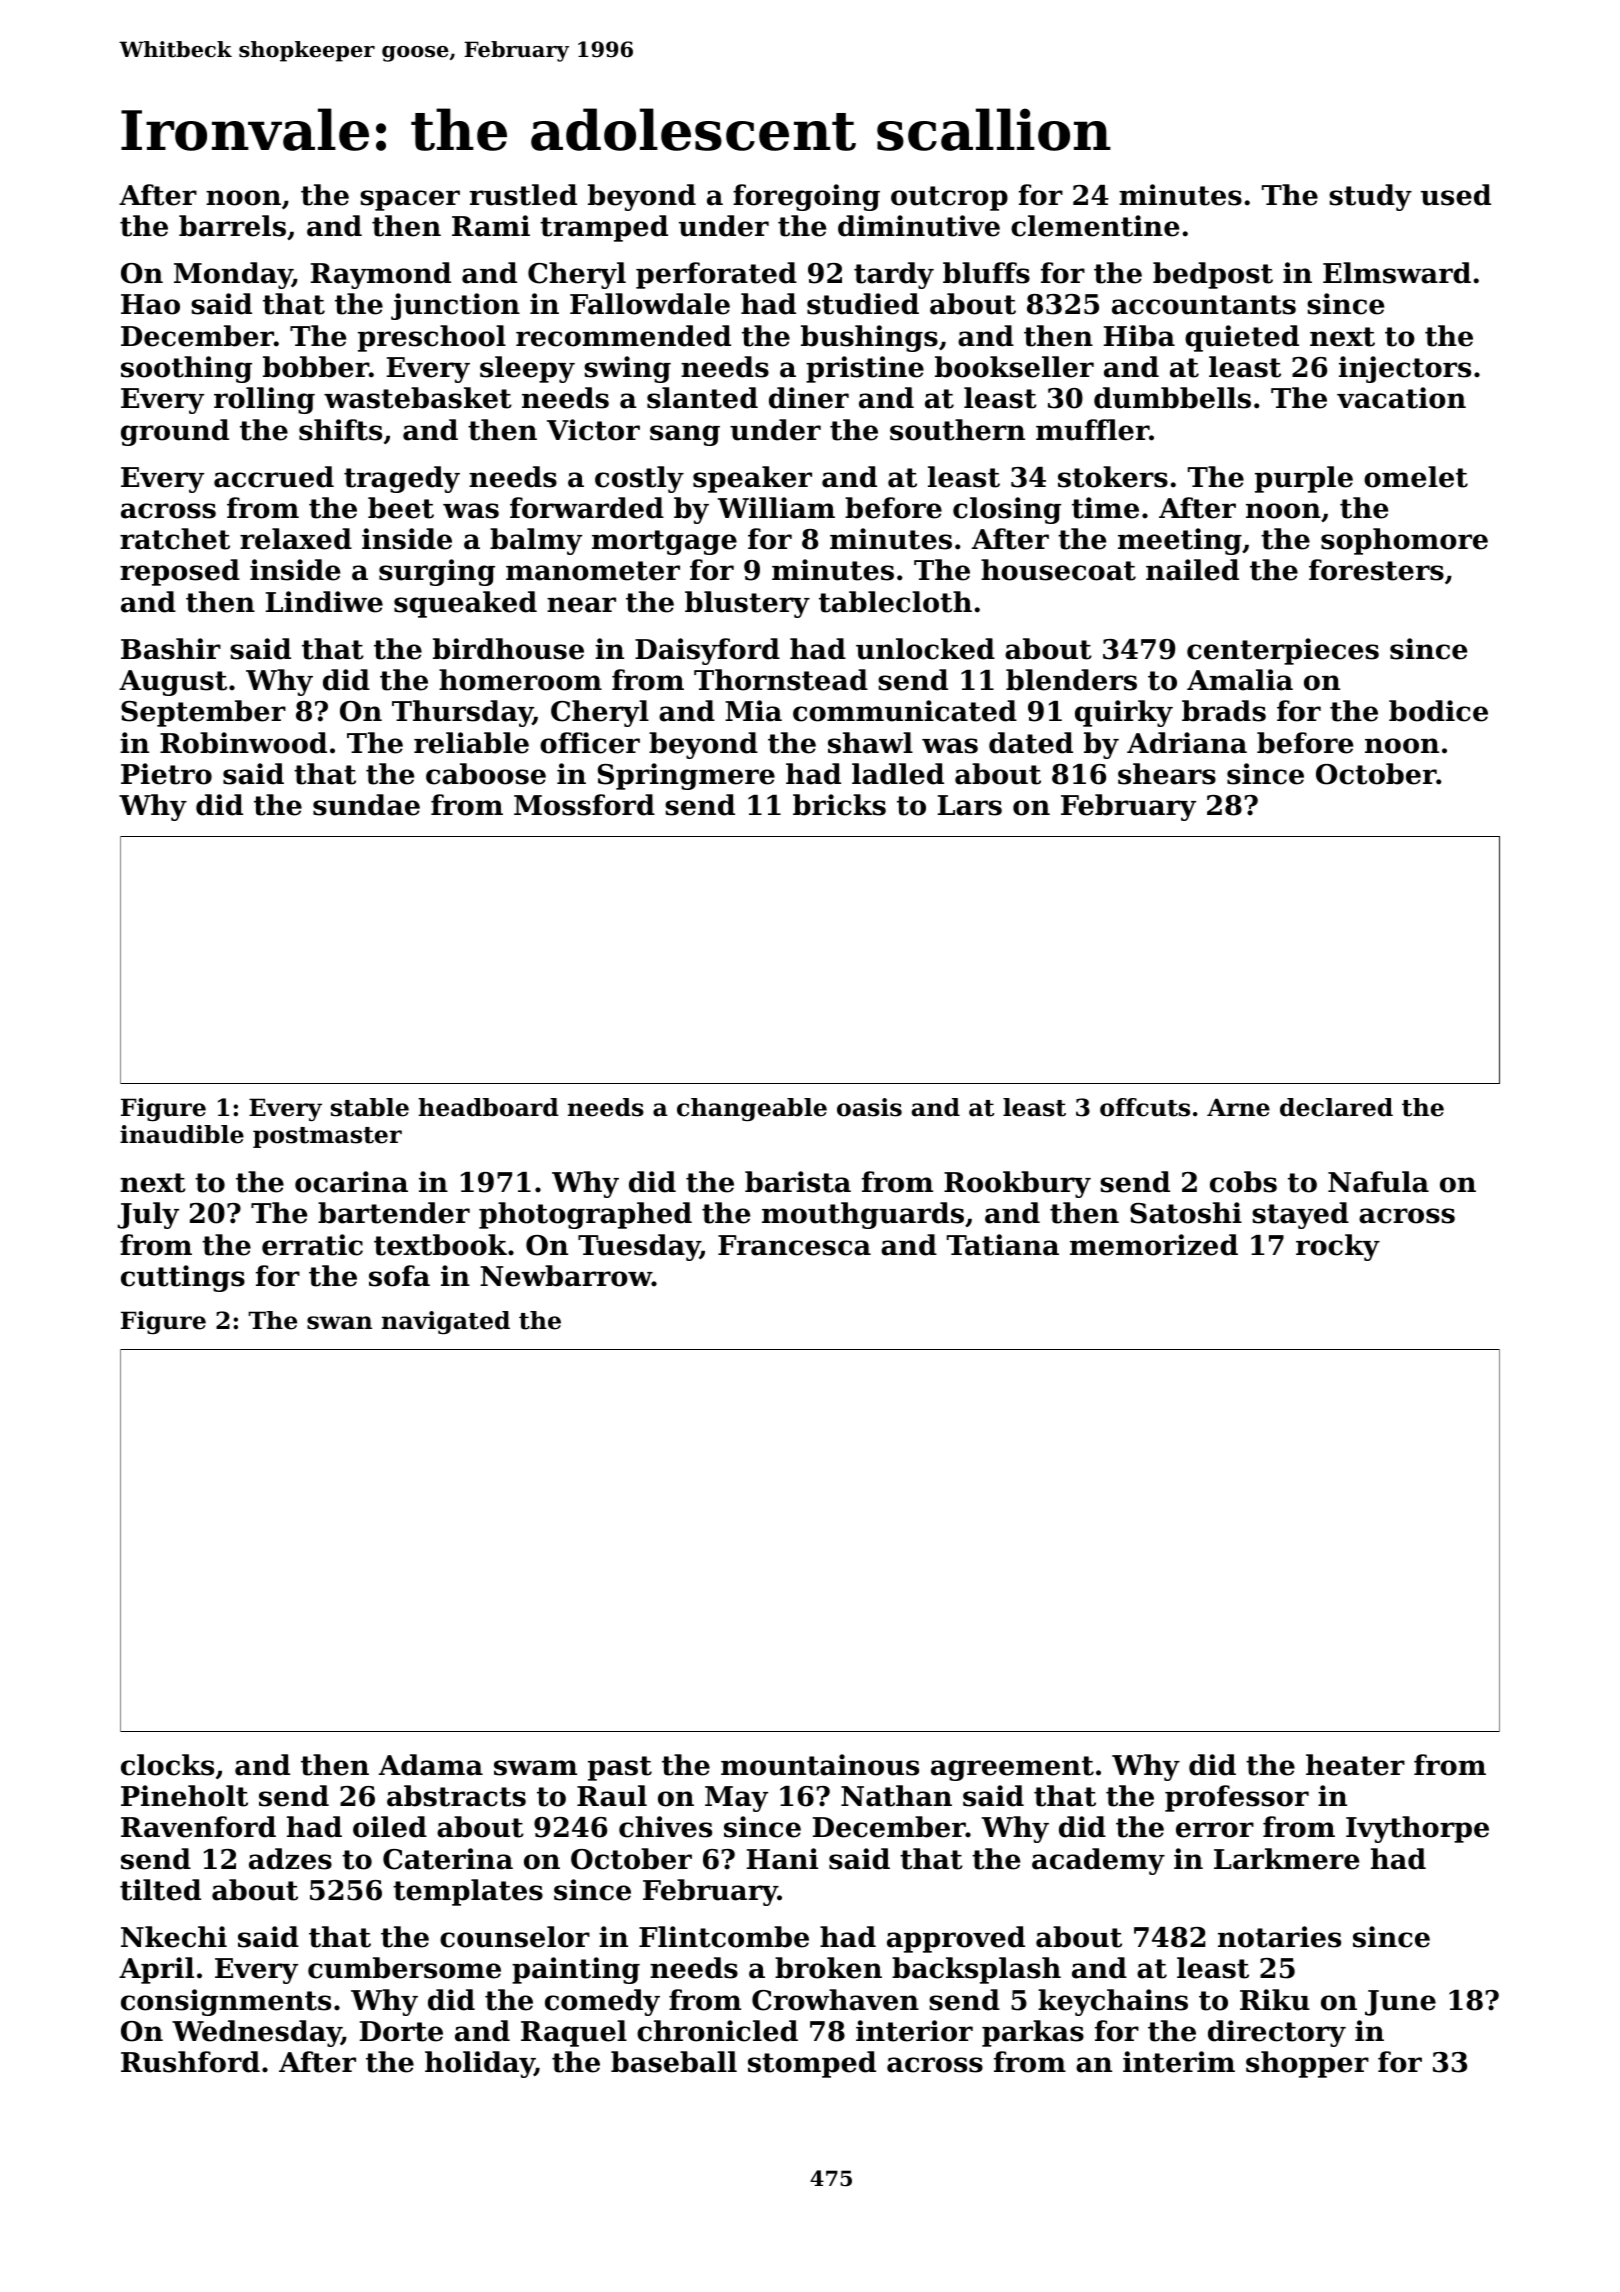 The image size is (1620, 2292). What do you see at coordinates (184, 1796) in the image?
I see `Pineholt` at bounding box center [184, 1796].
